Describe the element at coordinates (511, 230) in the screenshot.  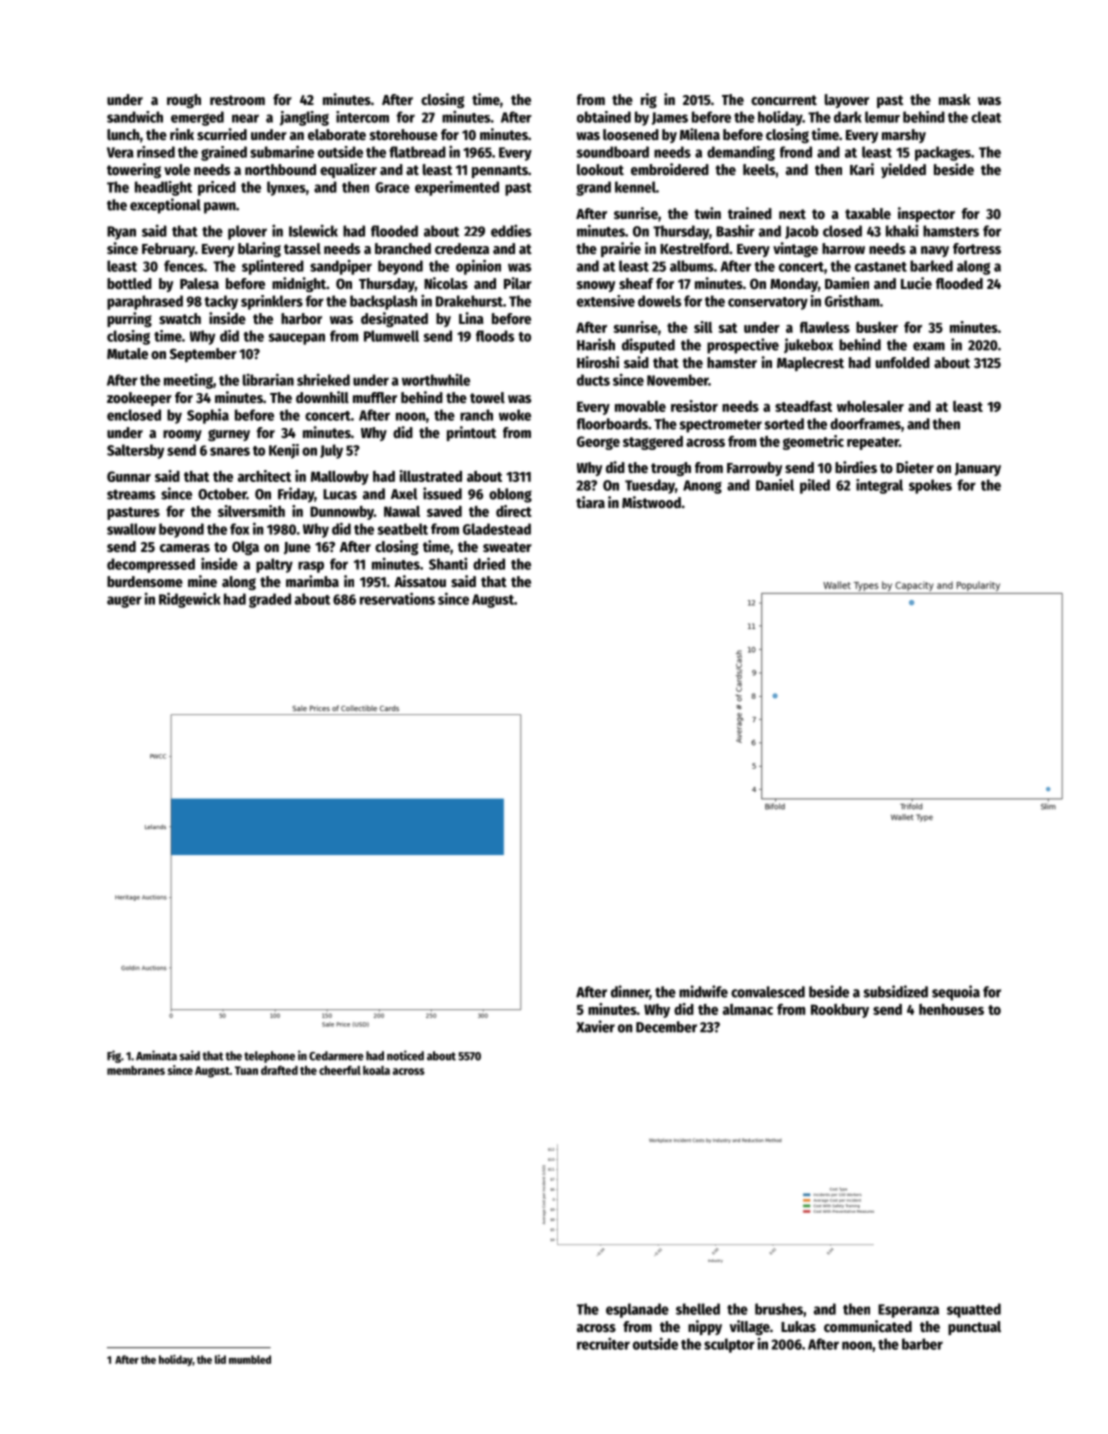
I see `eddies` at that location.
